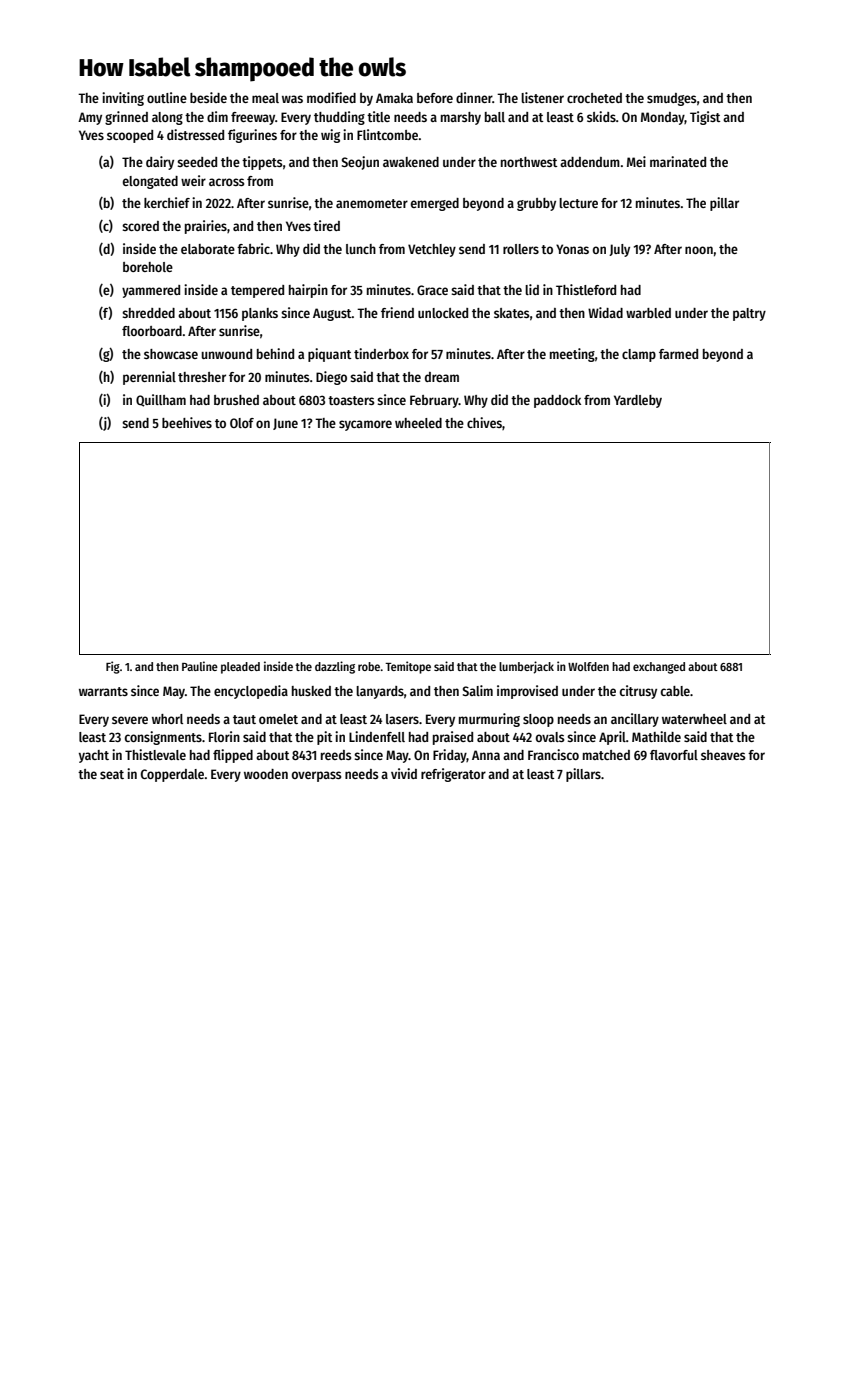 The width and height of the screenshot is (849, 1400). I want to click on robe, so click(369, 666).
